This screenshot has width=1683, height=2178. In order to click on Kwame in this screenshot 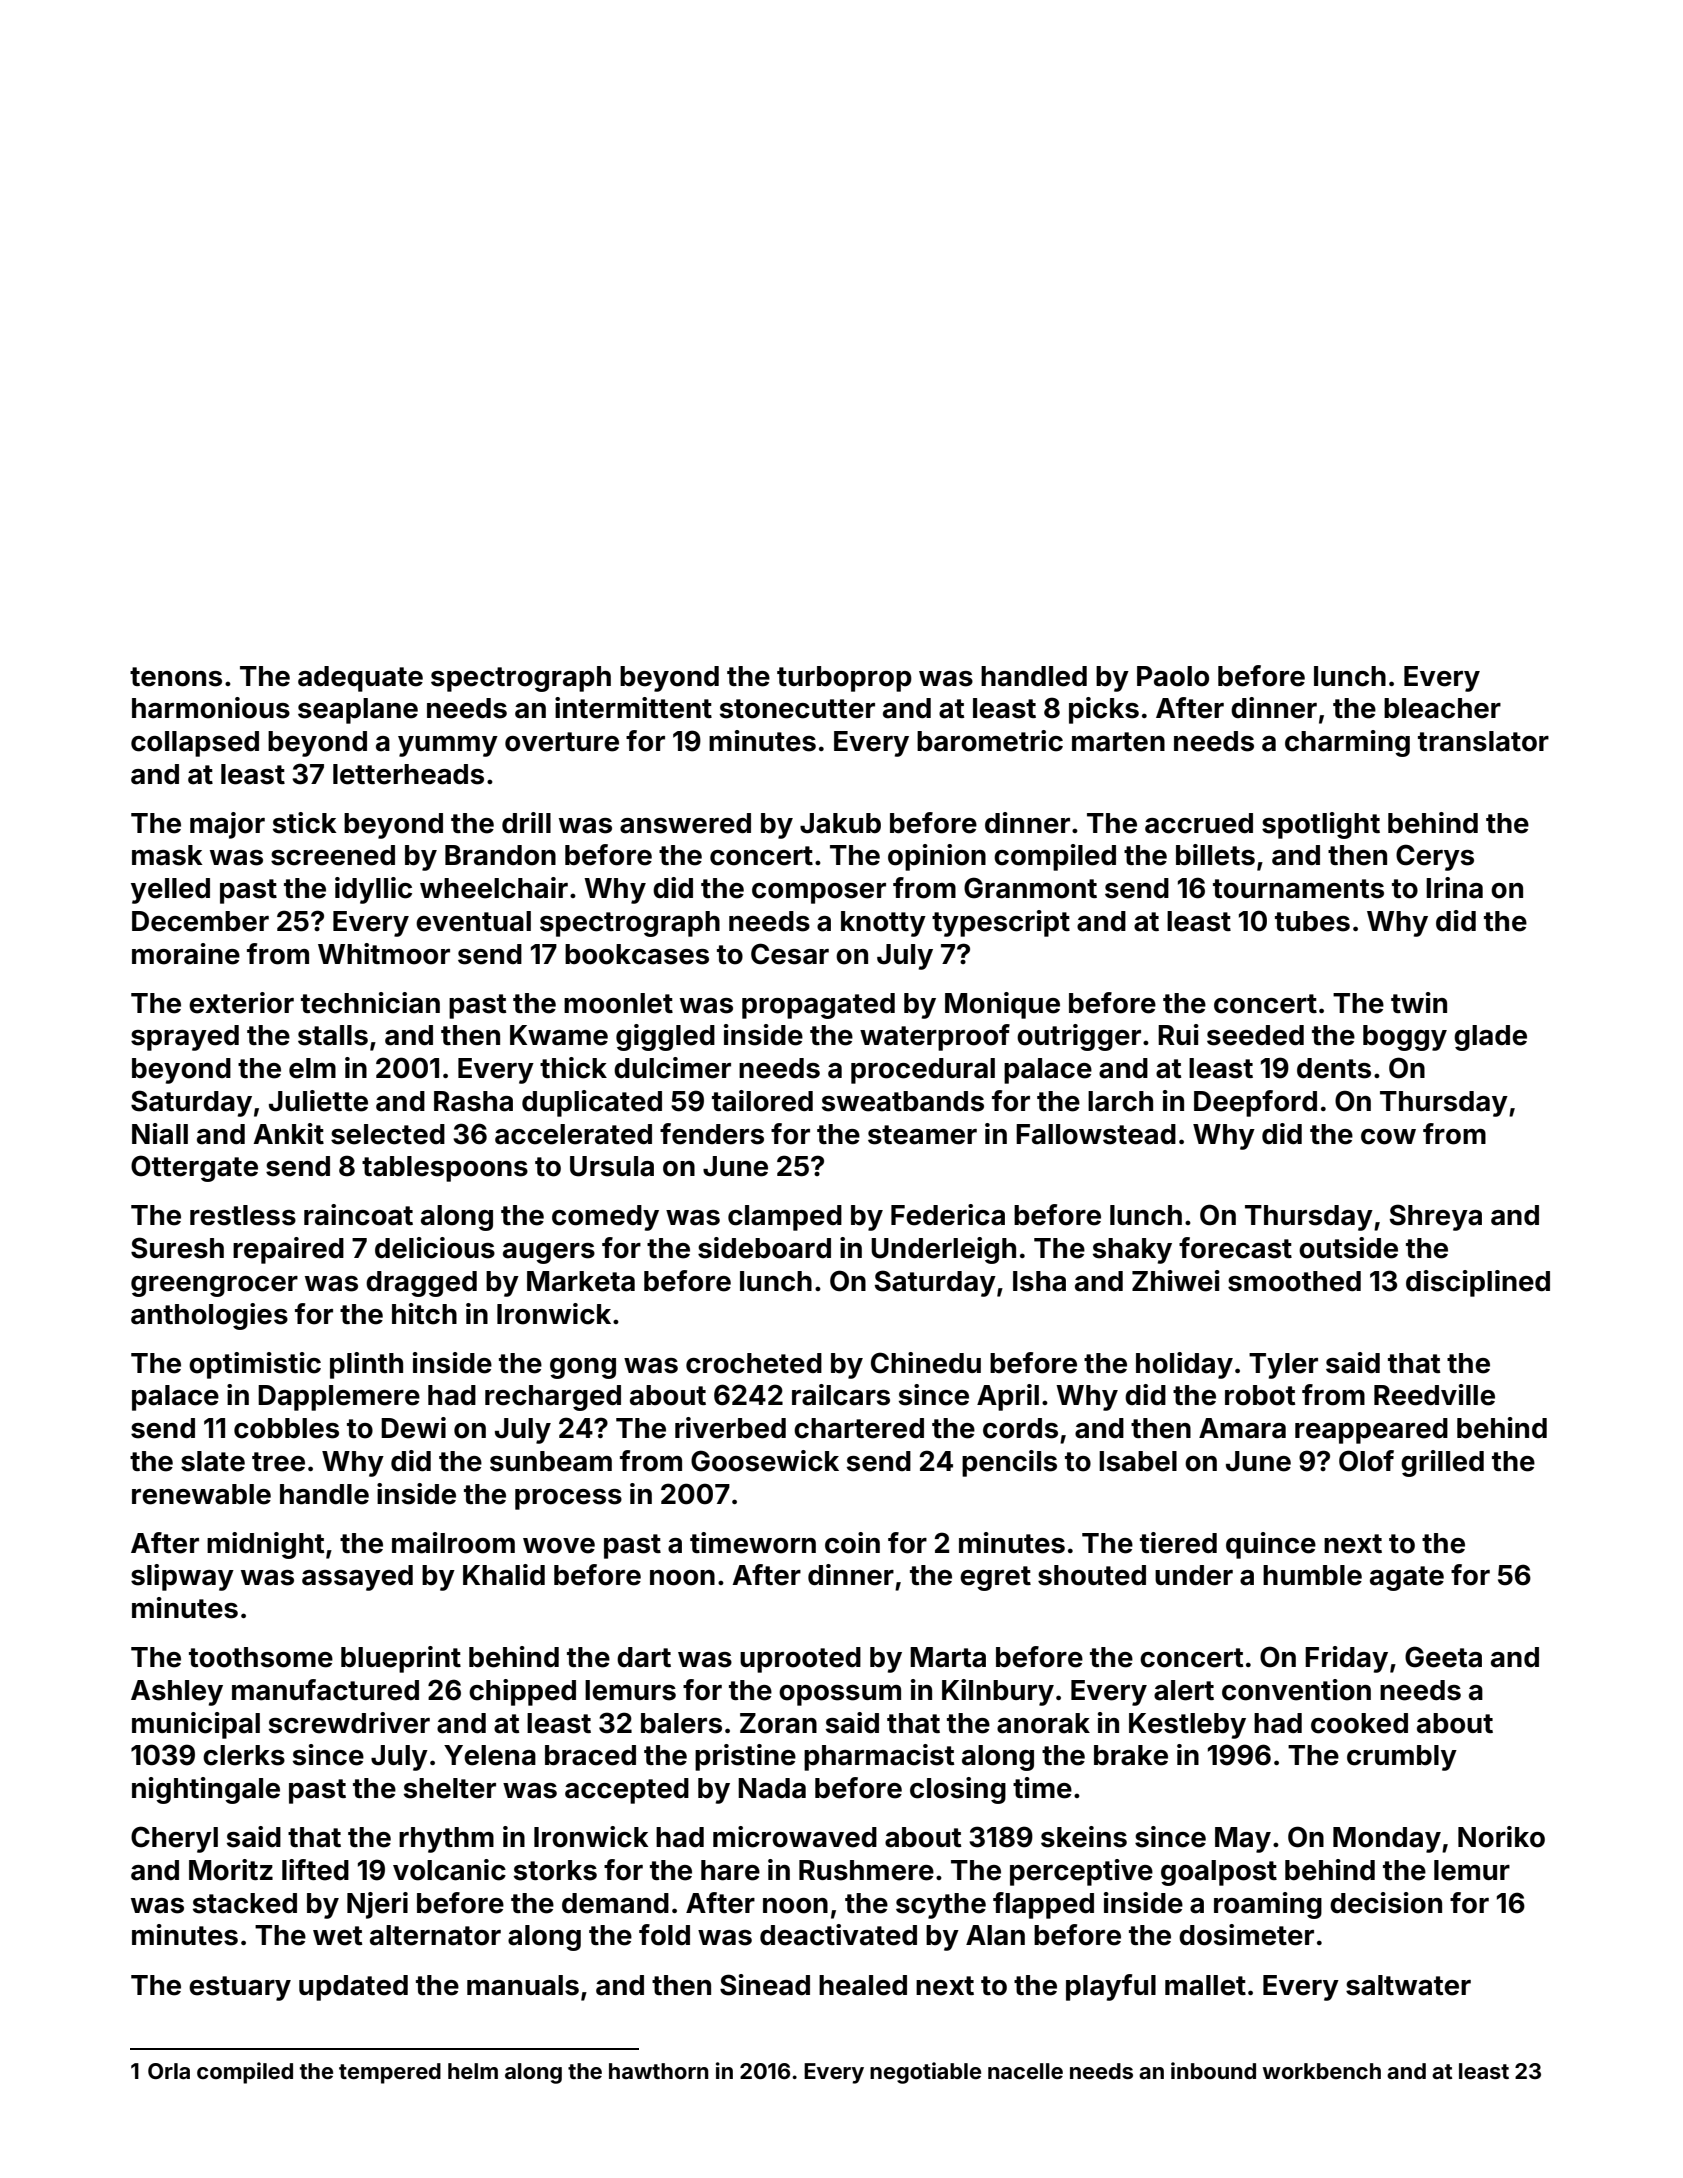, I will do `click(559, 1035)`.
